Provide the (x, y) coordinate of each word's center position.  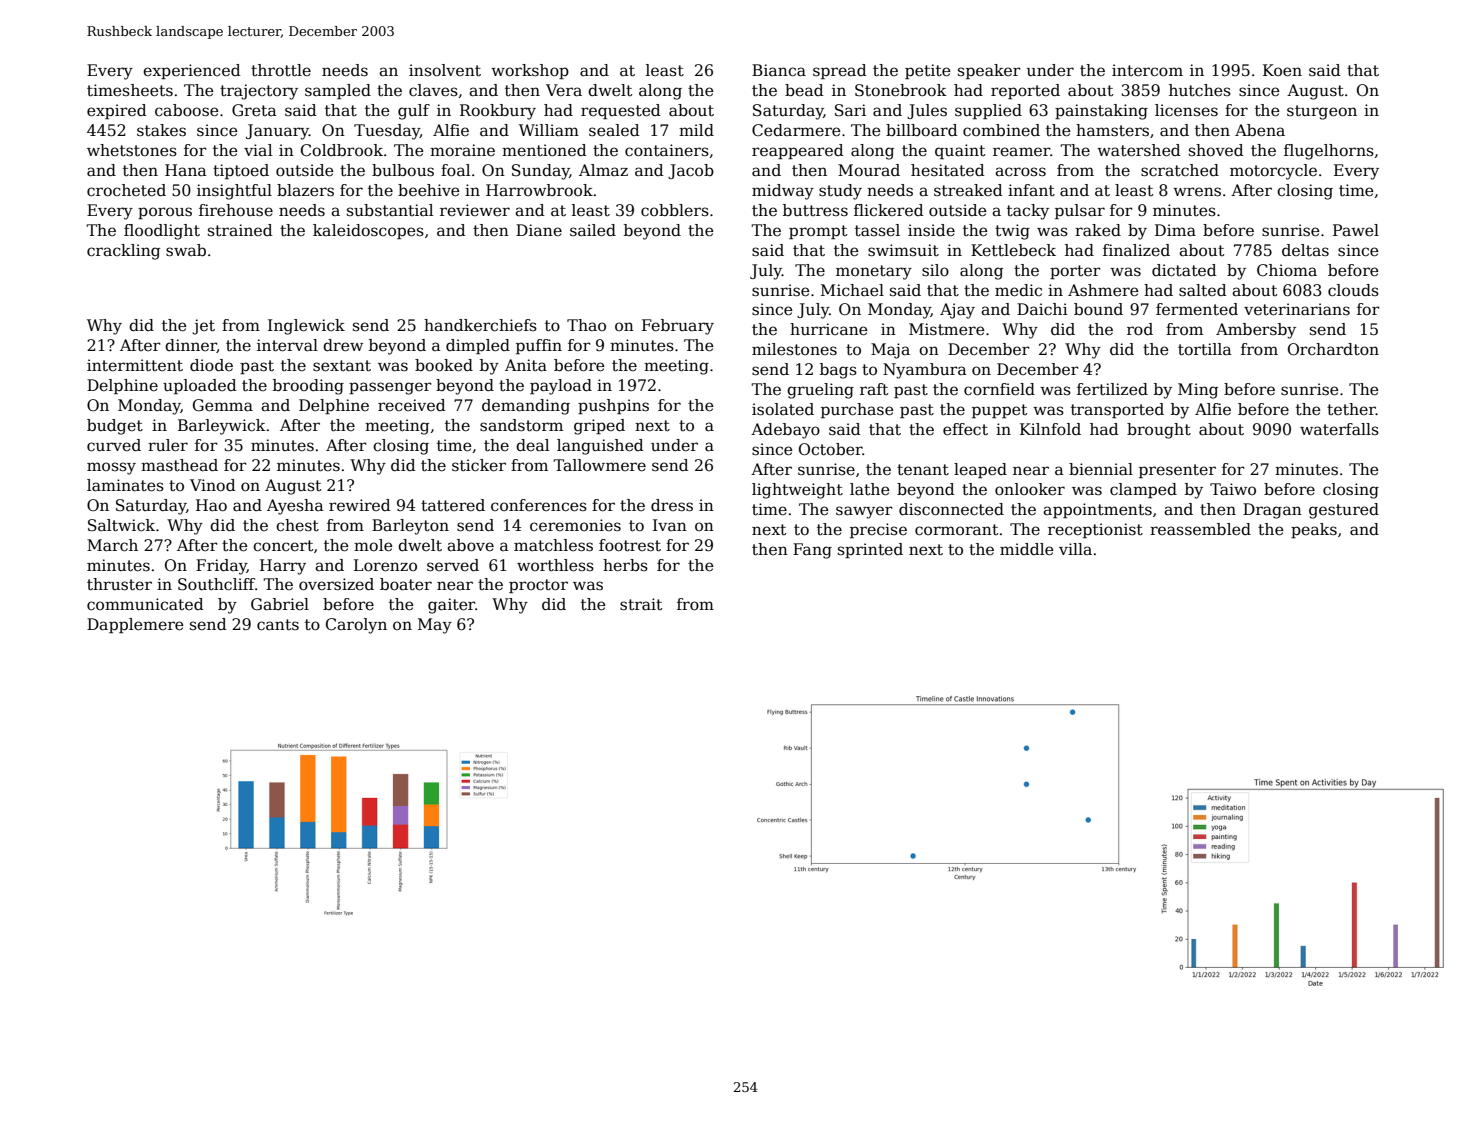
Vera (564, 90)
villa (1075, 549)
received (412, 405)
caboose (187, 110)
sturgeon (1322, 112)
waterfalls (1339, 429)
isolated (783, 409)
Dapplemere (135, 625)
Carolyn (356, 626)
